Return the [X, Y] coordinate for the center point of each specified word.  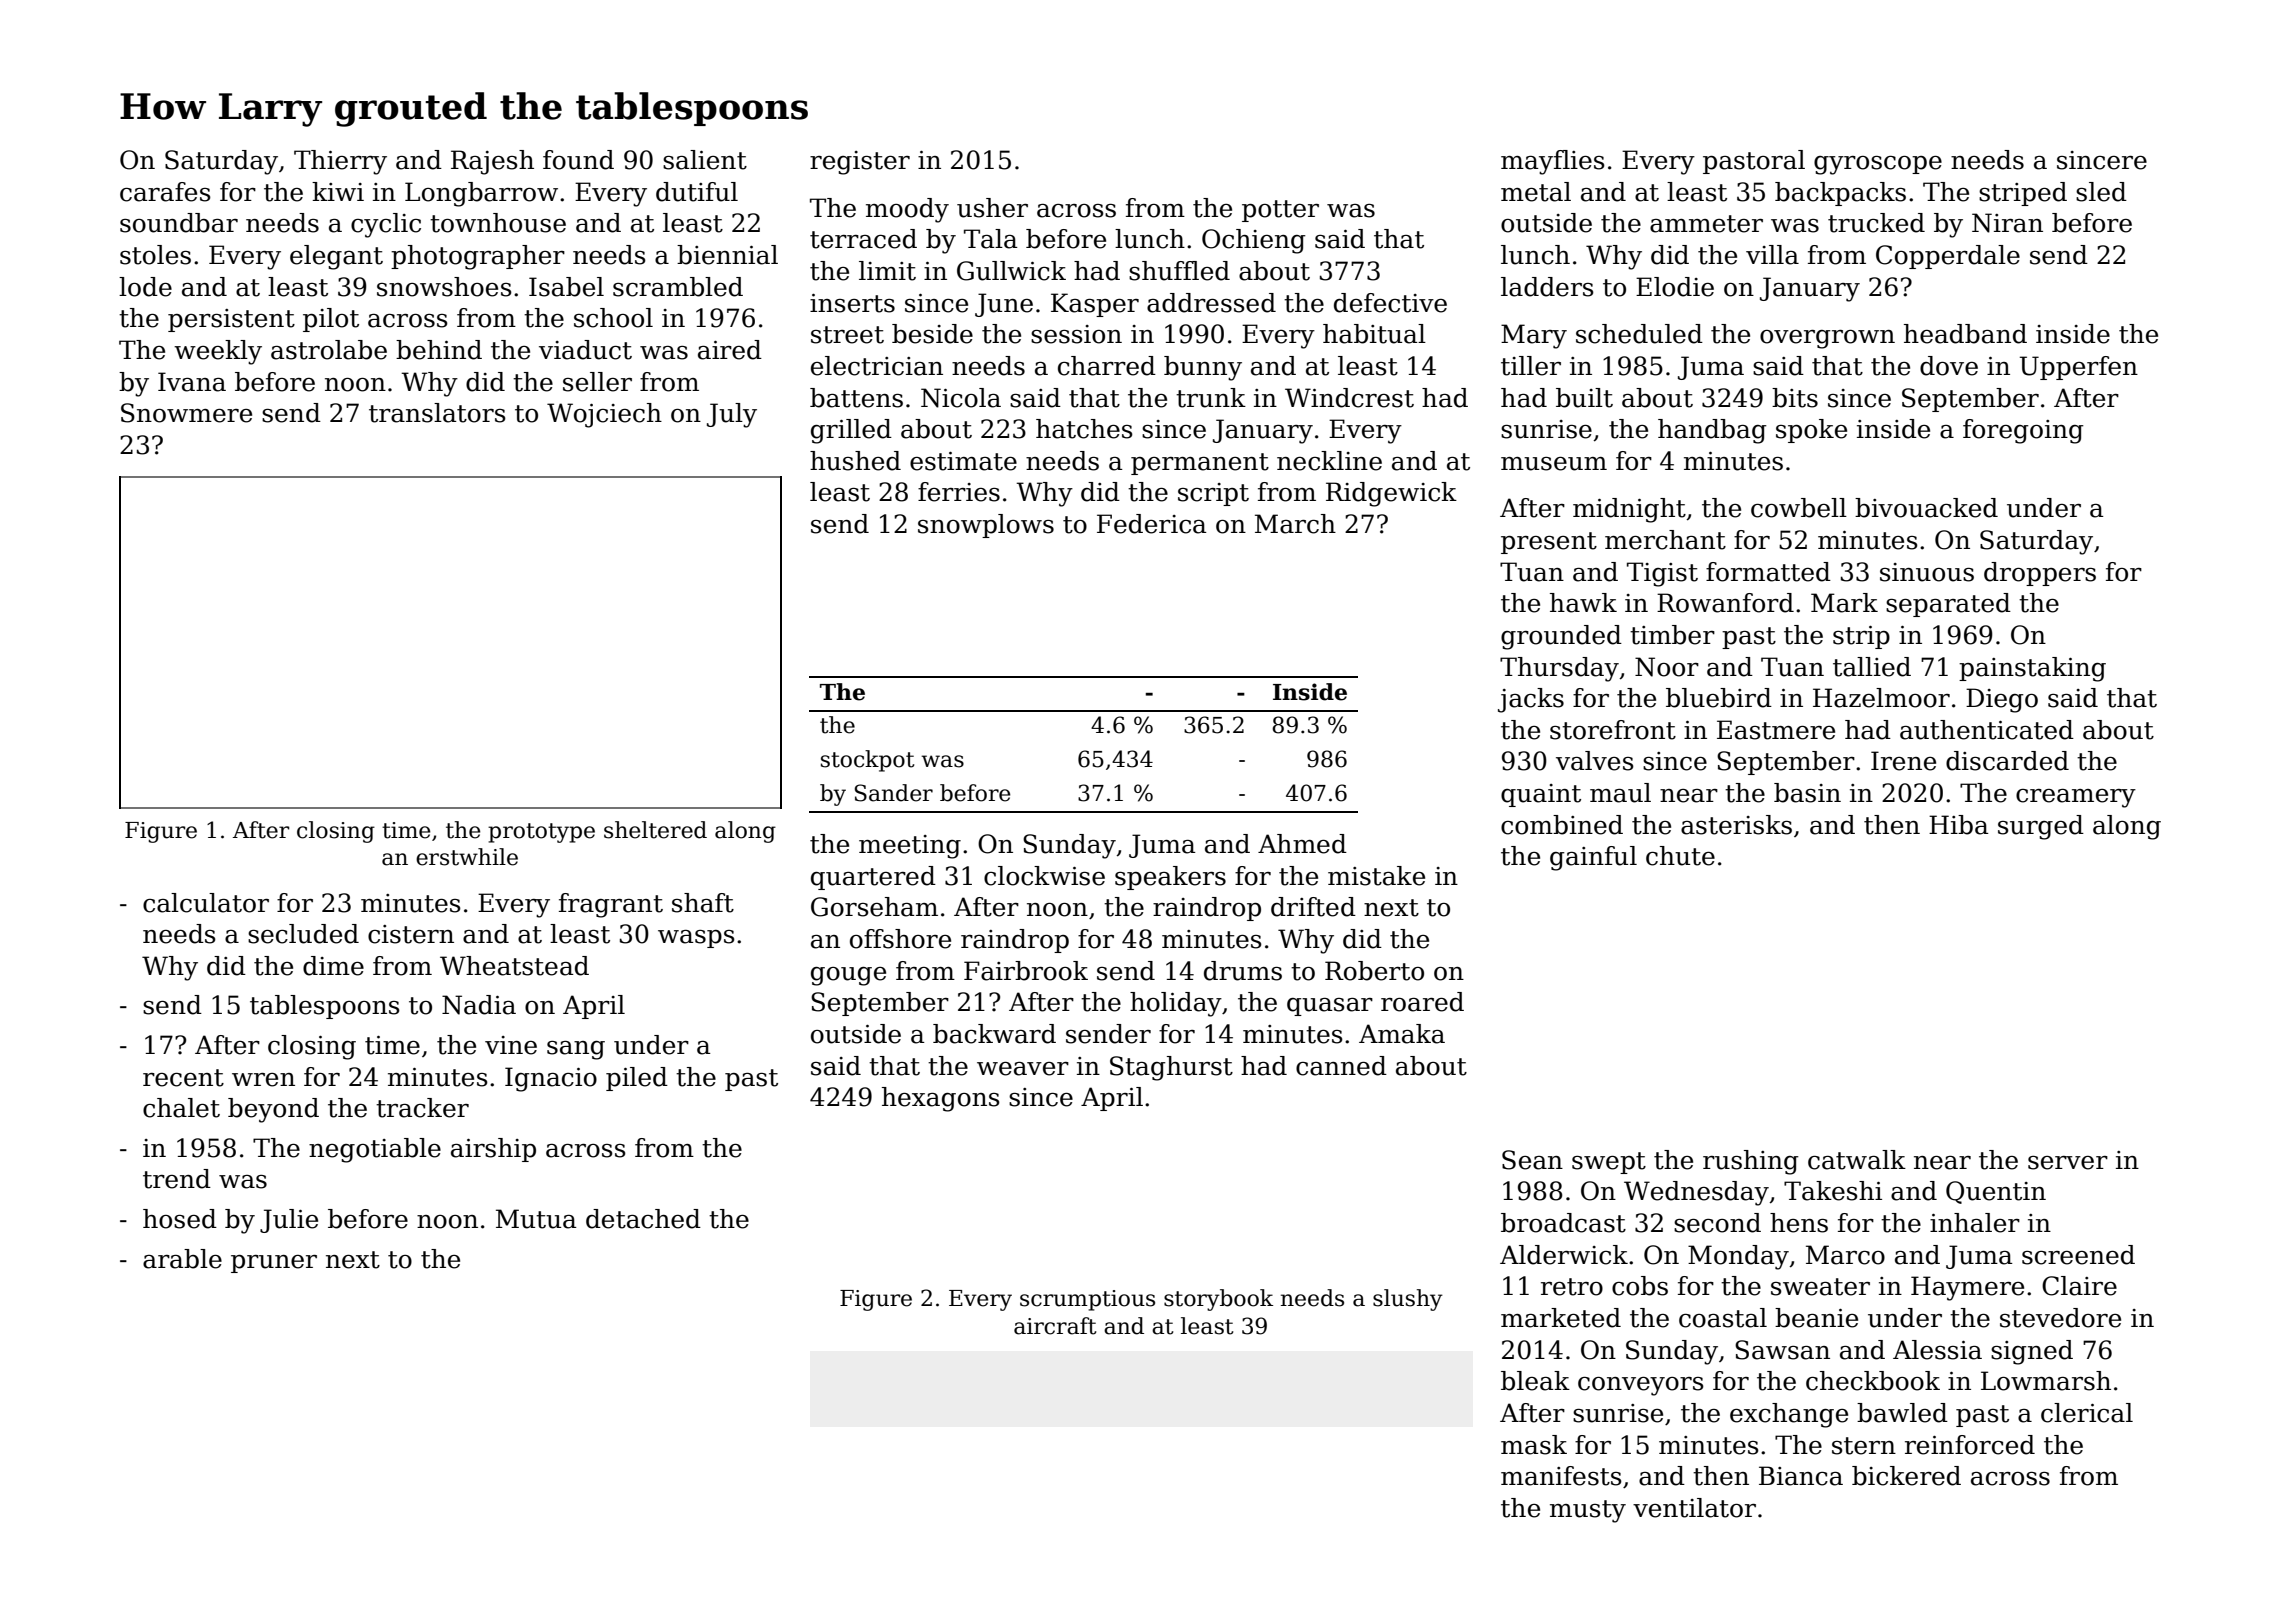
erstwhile [467, 857]
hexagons [941, 1099]
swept [1609, 1163]
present [1549, 543]
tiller [1531, 366]
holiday [1176, 1004]
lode [145, 287]
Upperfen [2079, 368]
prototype [541, 833]
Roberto [1374, 971]
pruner [274, 1264]
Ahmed [1302, 844]
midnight [1629, 510]
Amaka [1402, 1034]
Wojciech [604, 415]
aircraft [1055, 1326]
